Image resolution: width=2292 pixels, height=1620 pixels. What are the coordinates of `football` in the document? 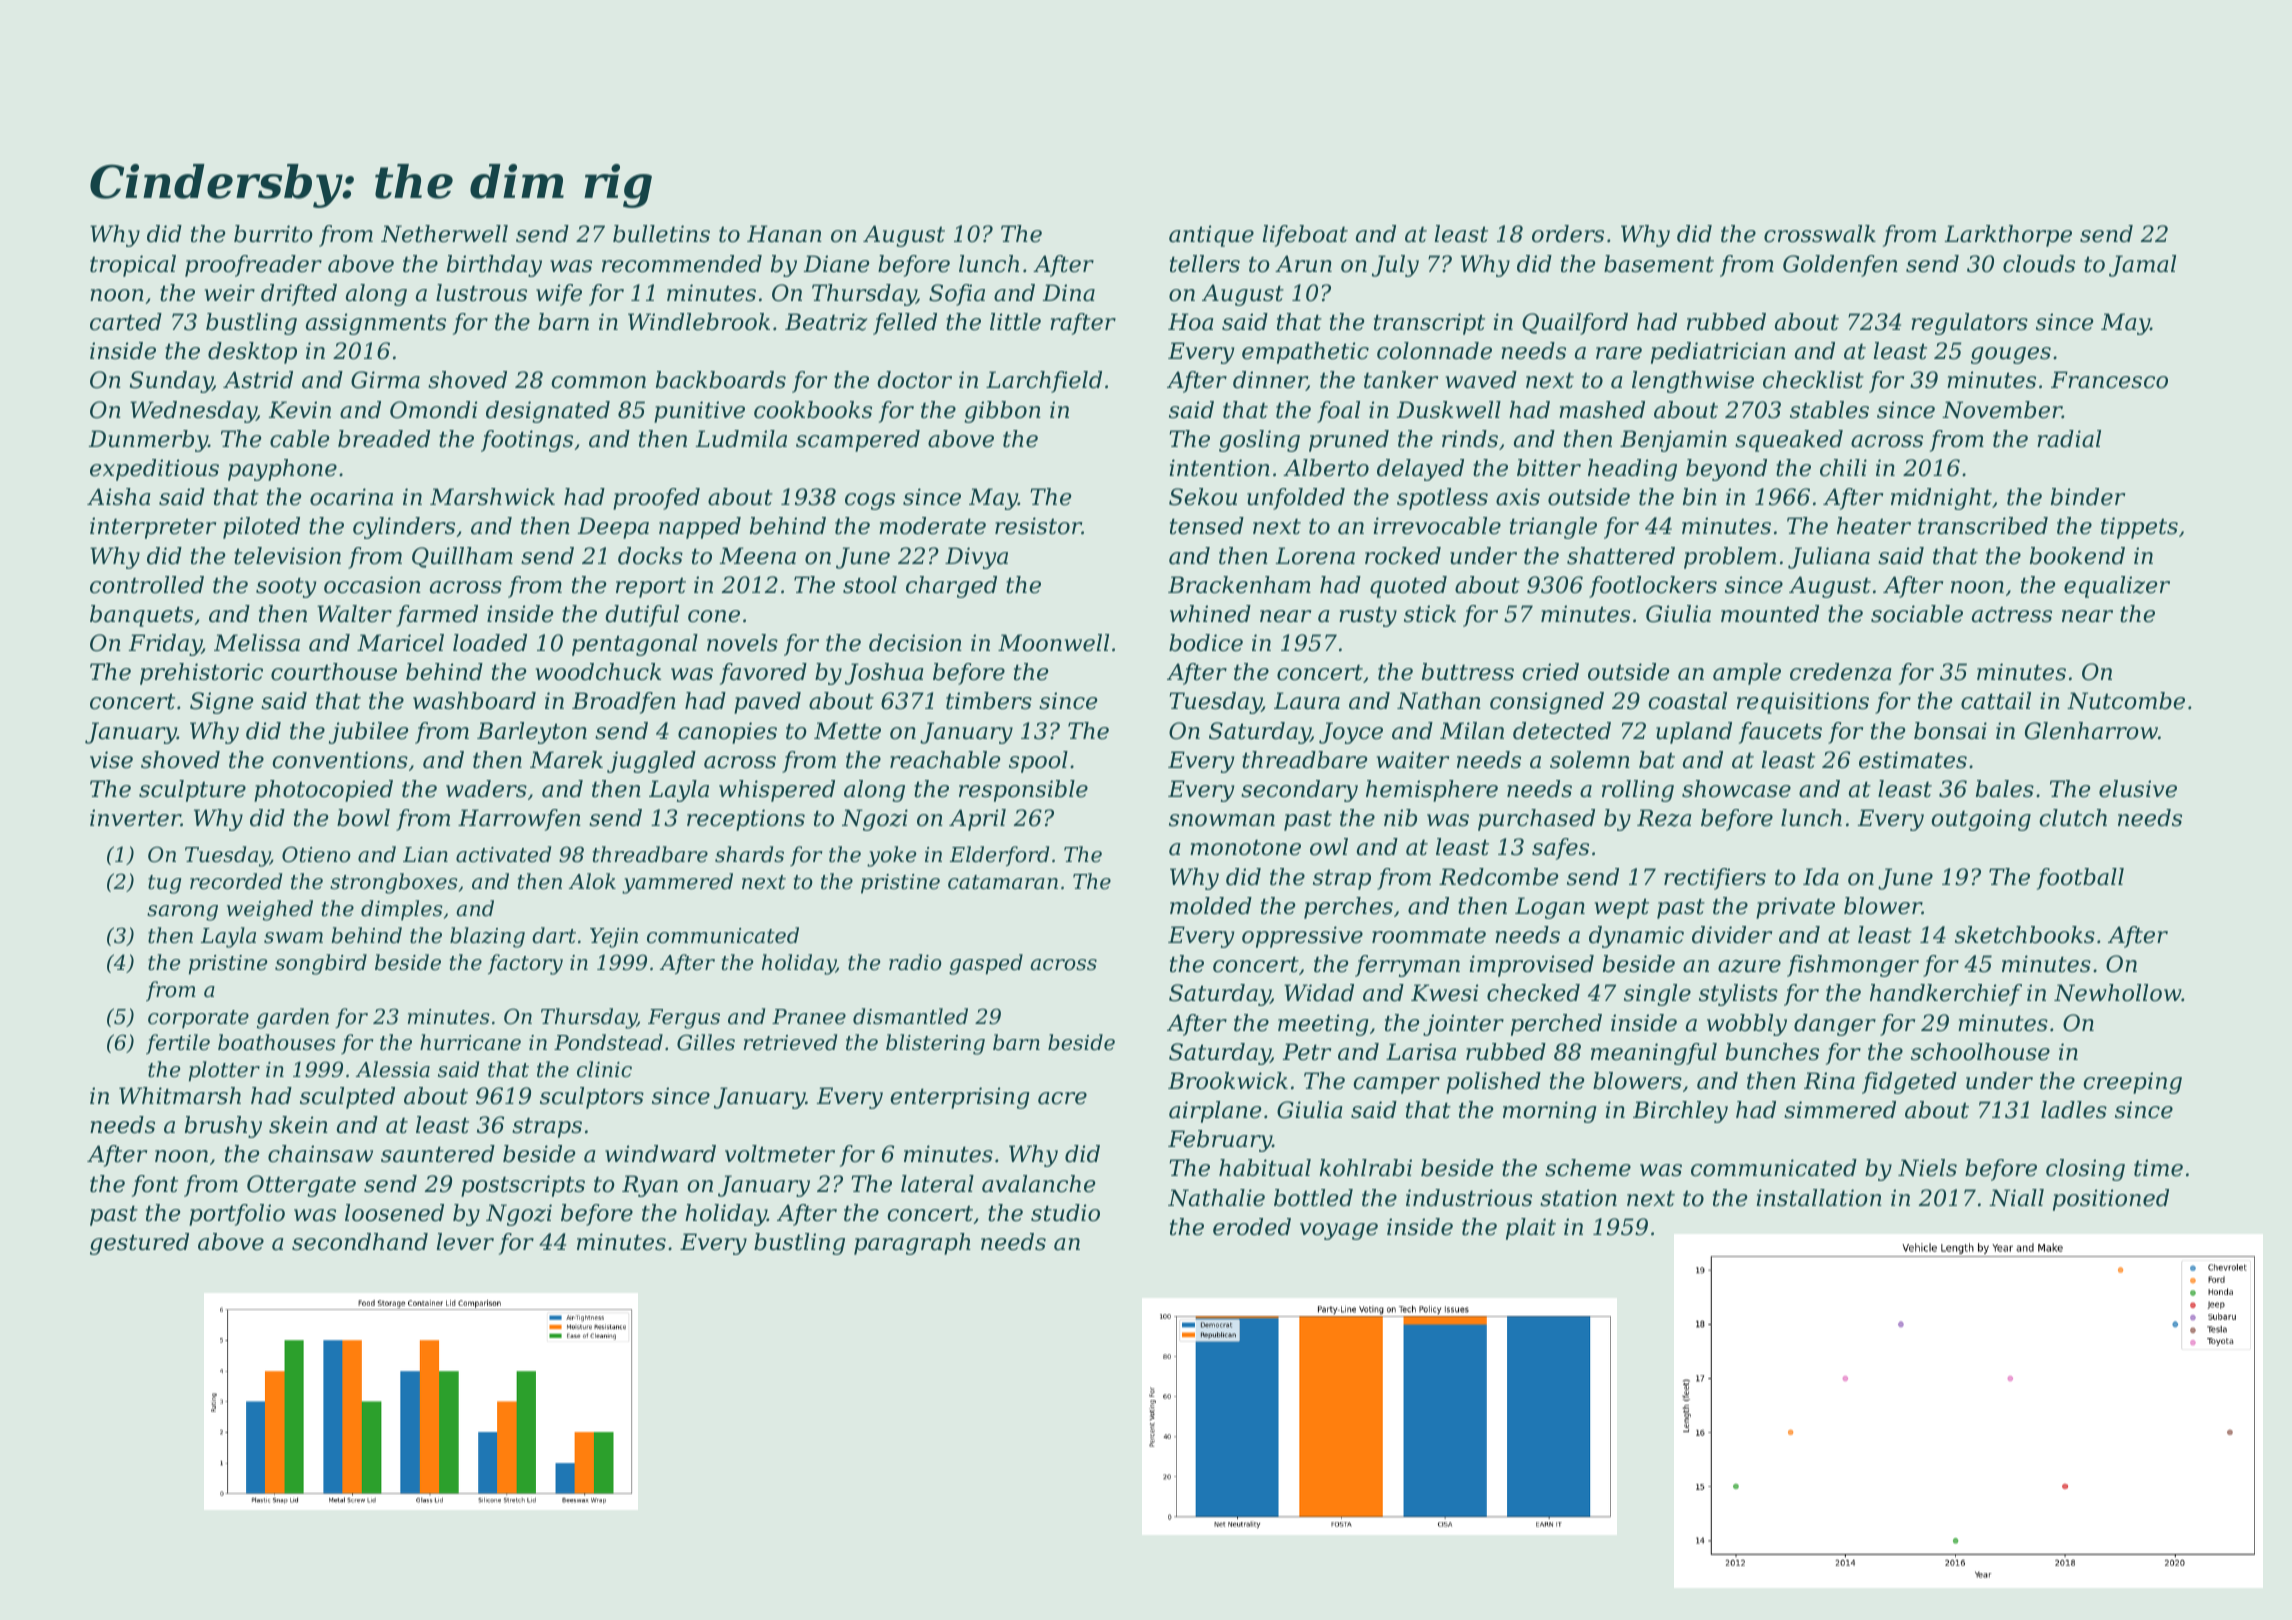 It's located at (2080, 879).
